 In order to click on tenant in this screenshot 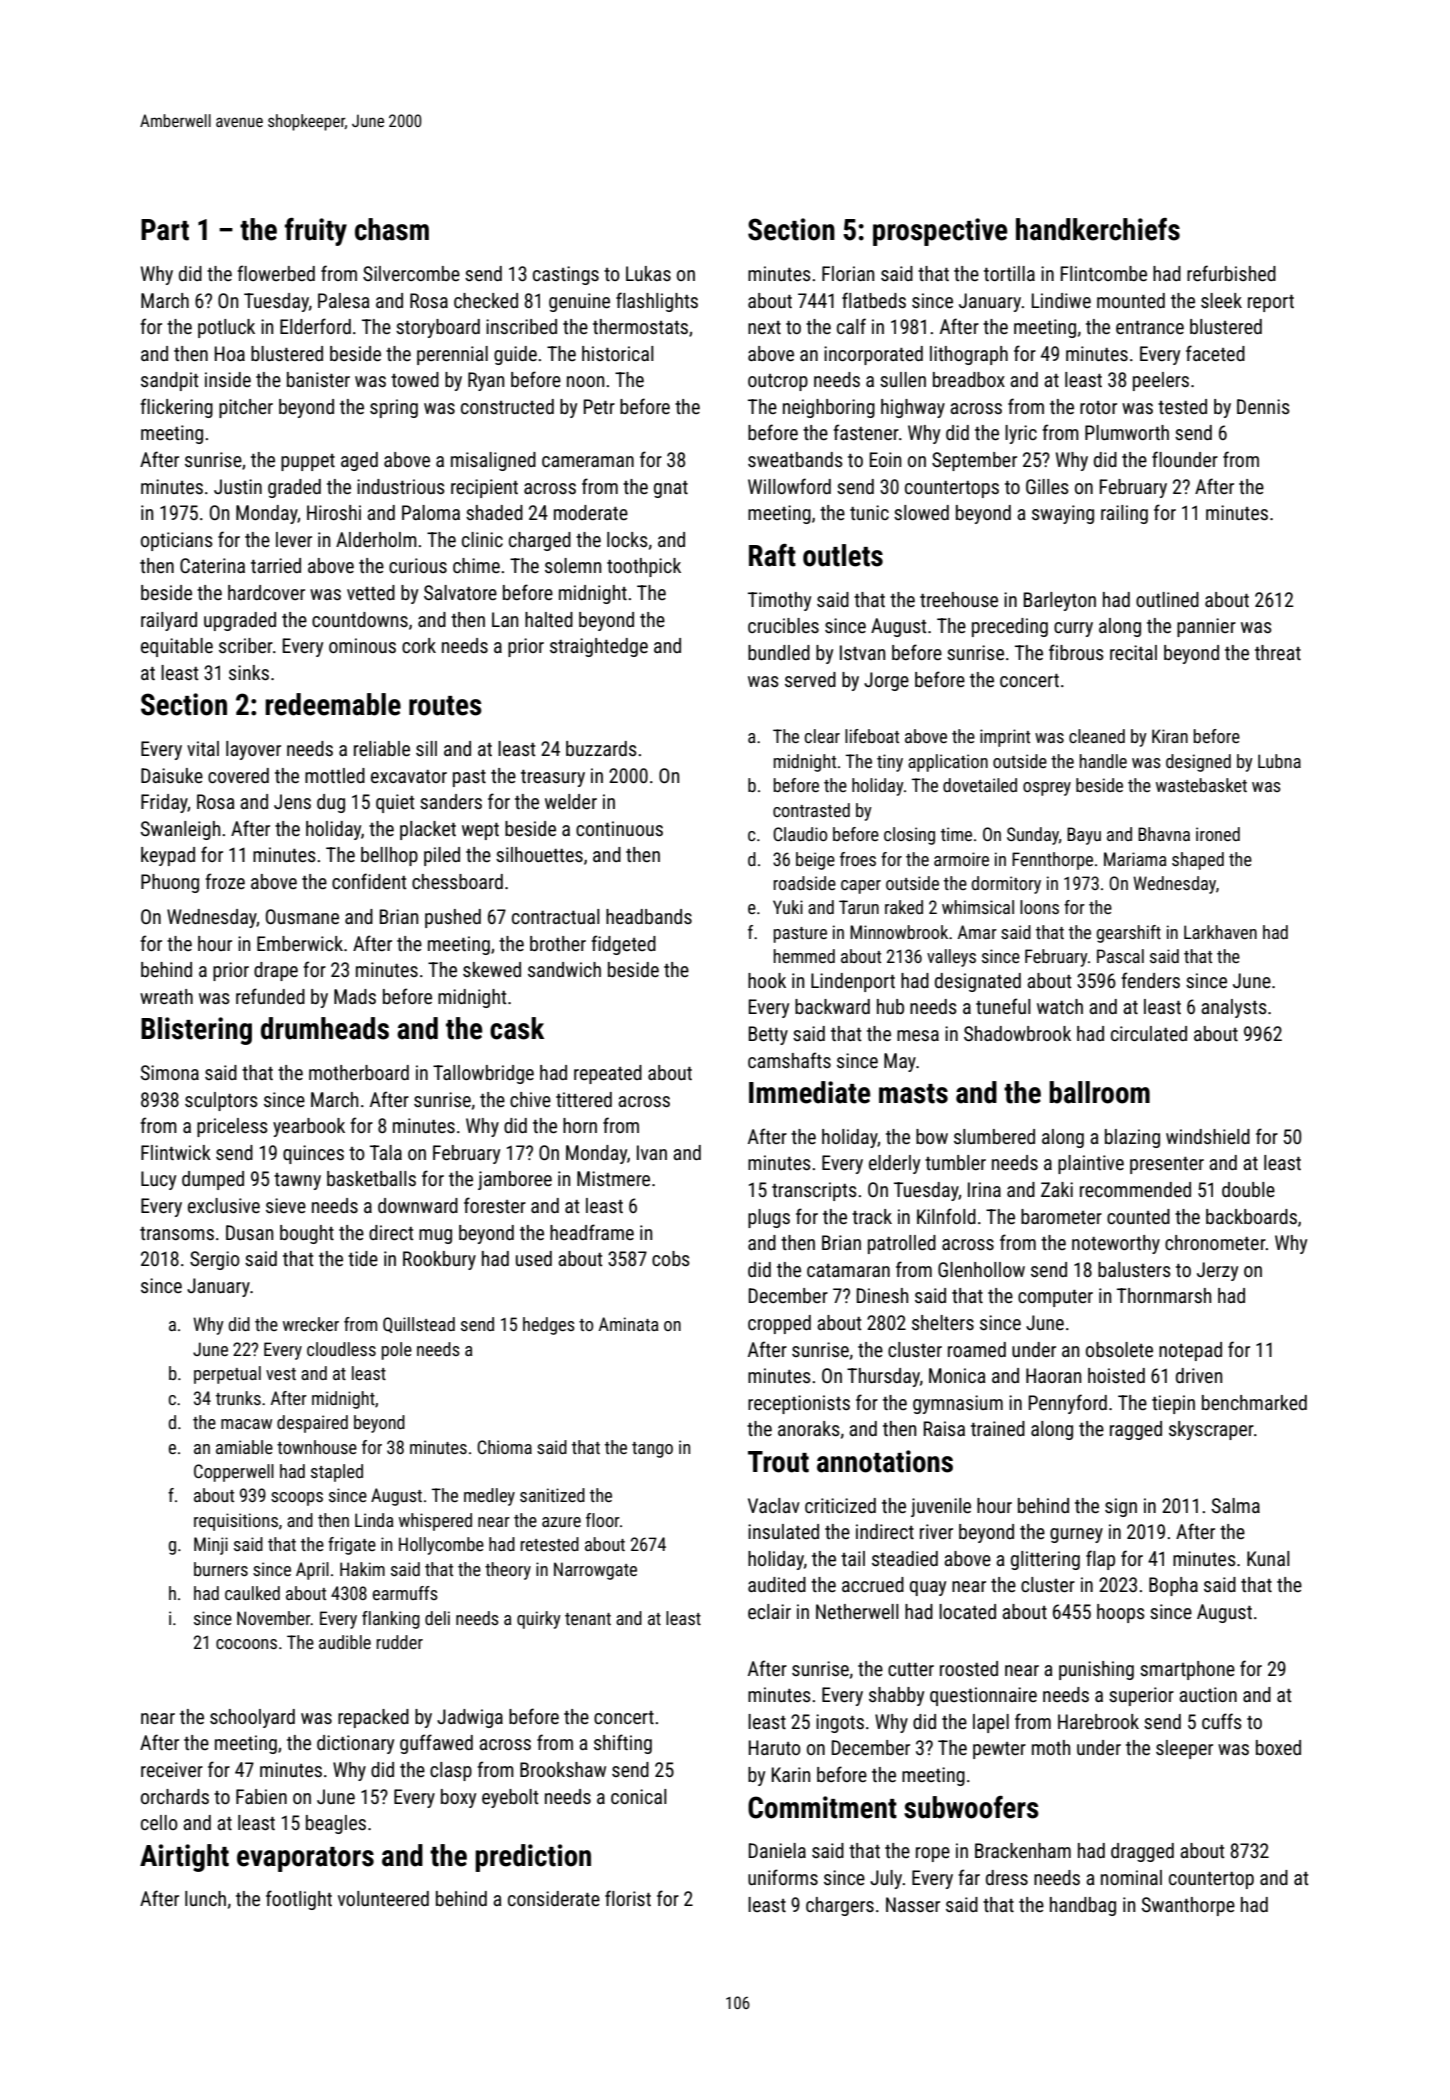, I will do `click(588, 1619)`.
